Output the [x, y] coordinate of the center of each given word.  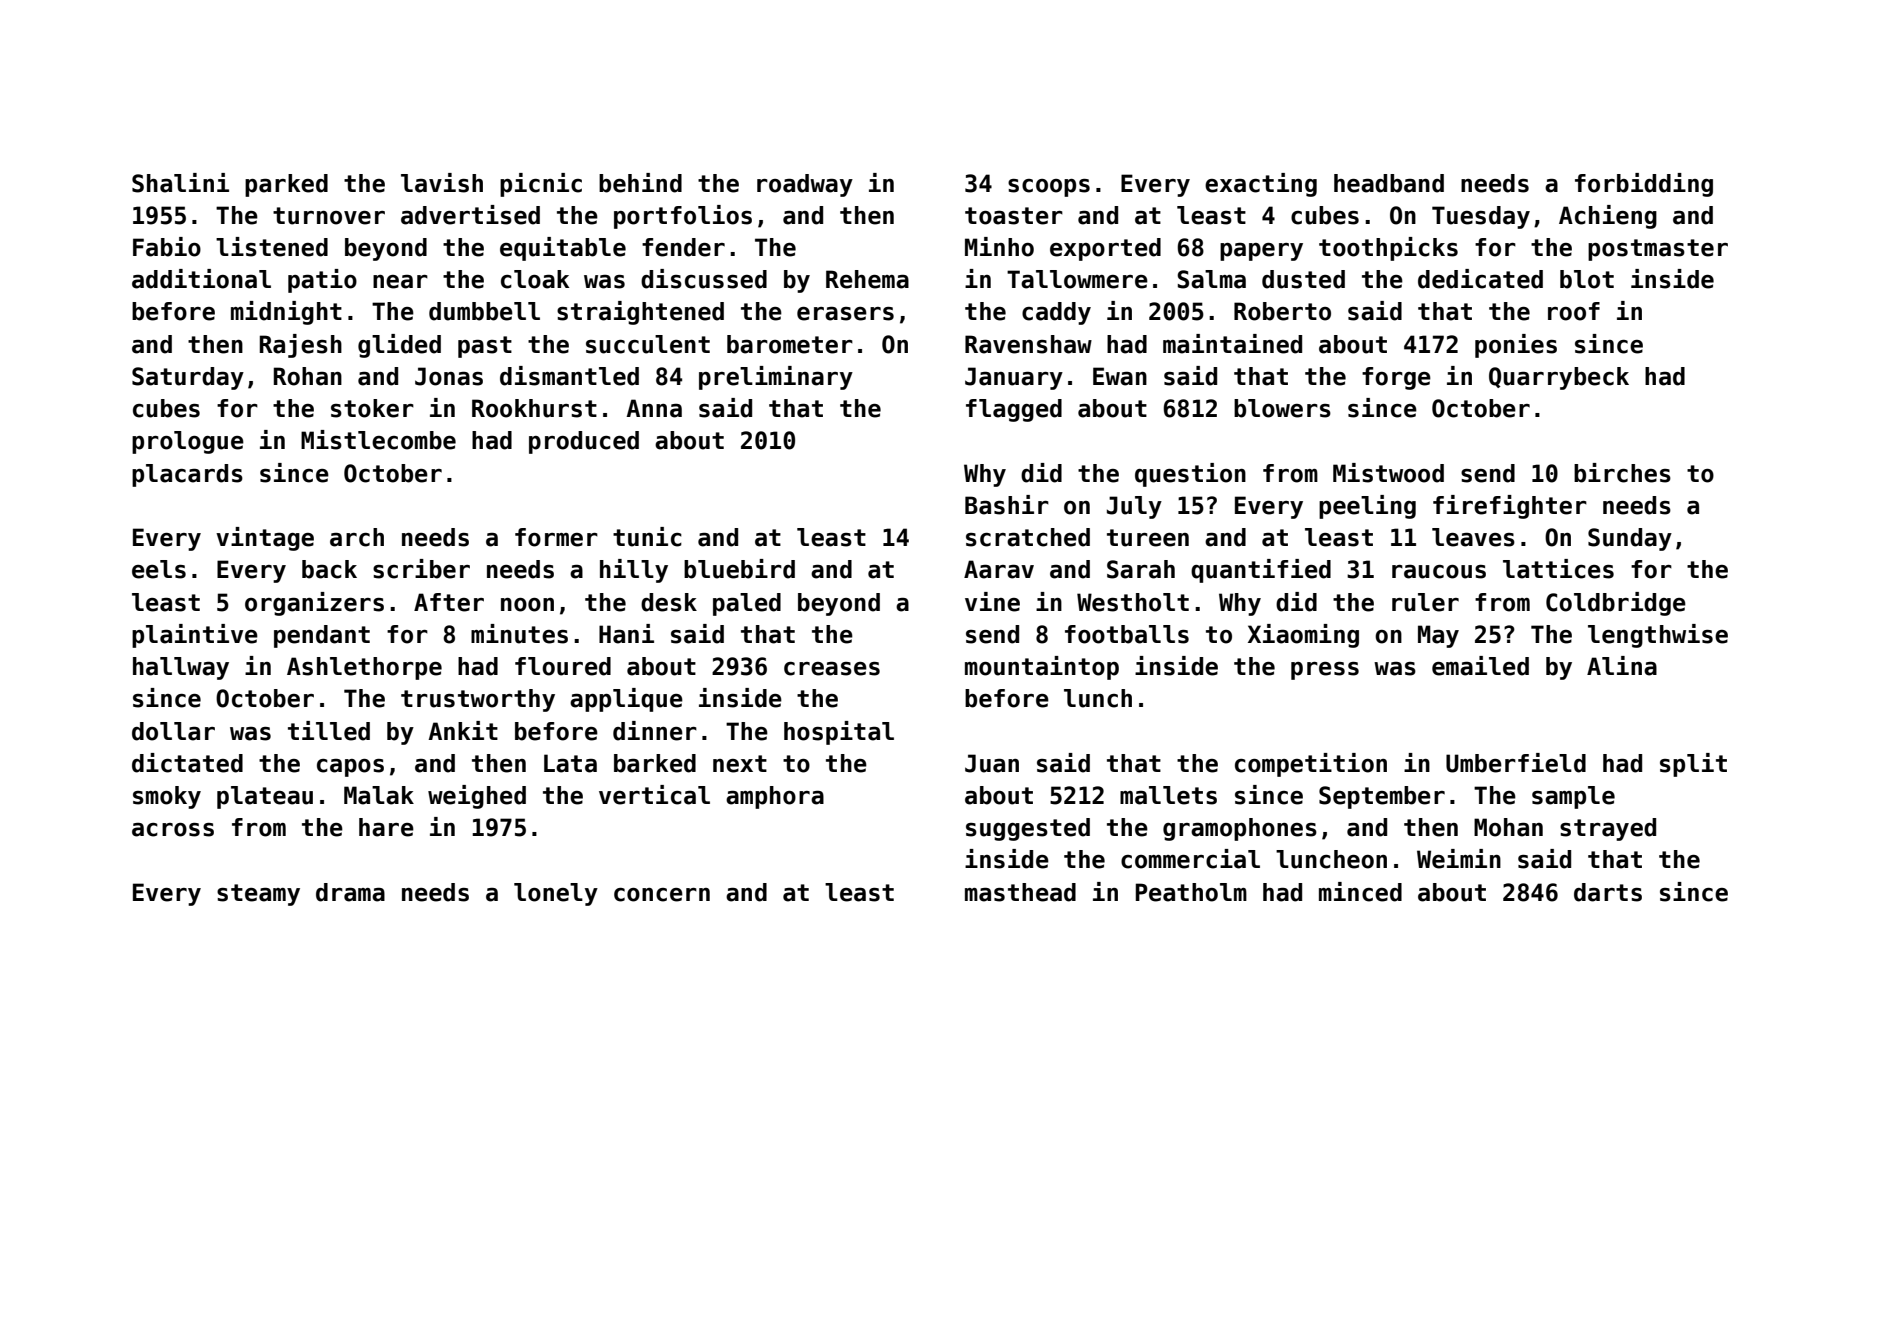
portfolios [683, 217]
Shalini [180, 183]
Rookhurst [534, 408]
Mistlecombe [378, 440]
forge [1396, 378]
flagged [1014, 410]
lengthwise [1658, 636]
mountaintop [1042, 668]
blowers [1282, 408]
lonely [556, 894]
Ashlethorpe [364, 668]
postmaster [1658, 250]
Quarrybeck [1559, 378]
